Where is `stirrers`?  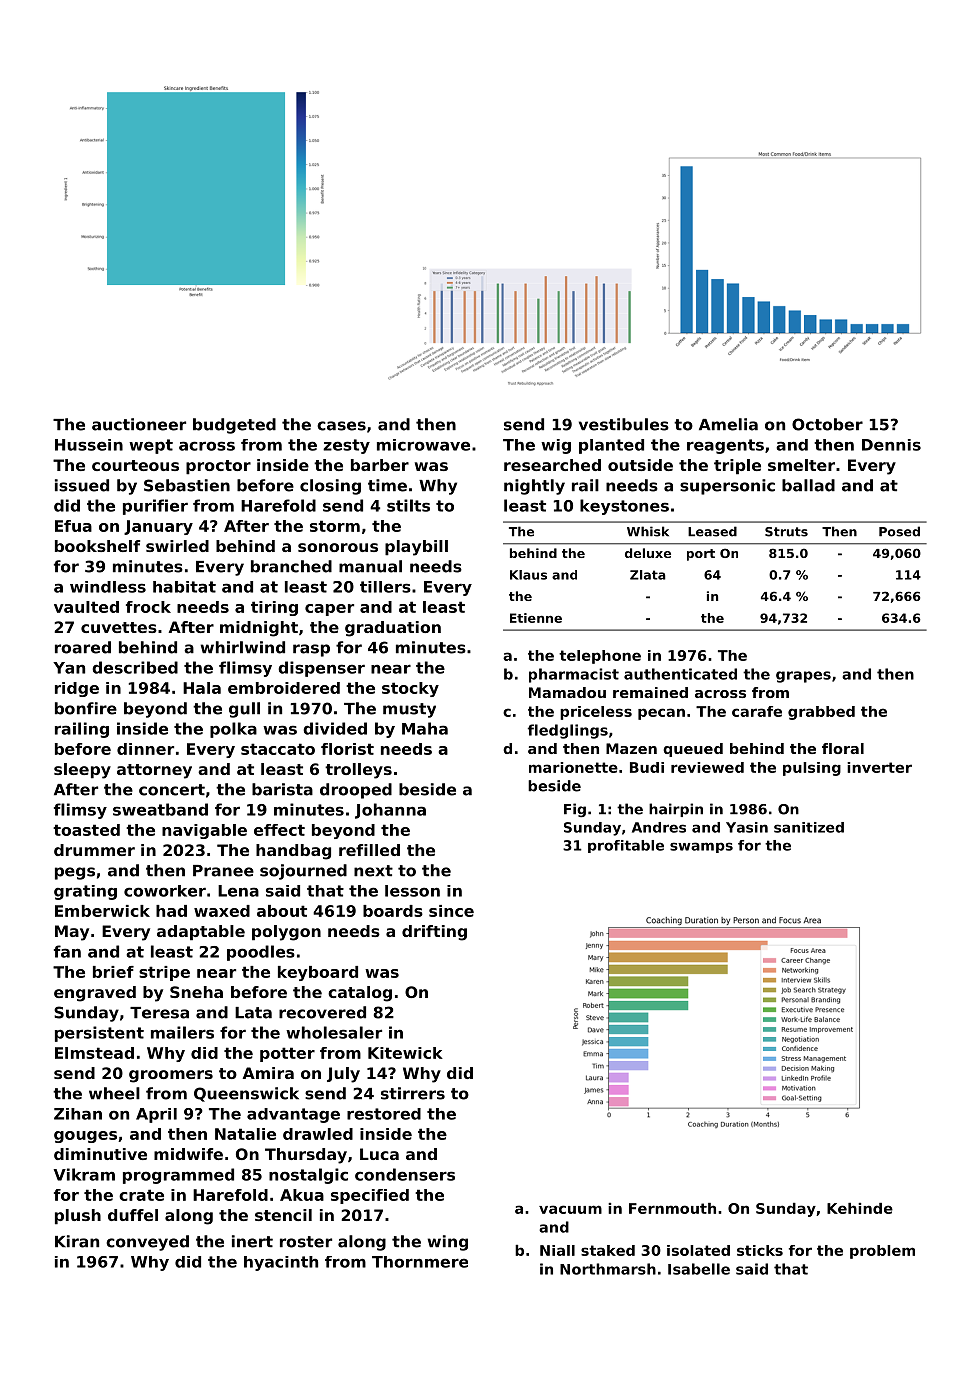
stirrers is located at coordinates (413, 1093).
